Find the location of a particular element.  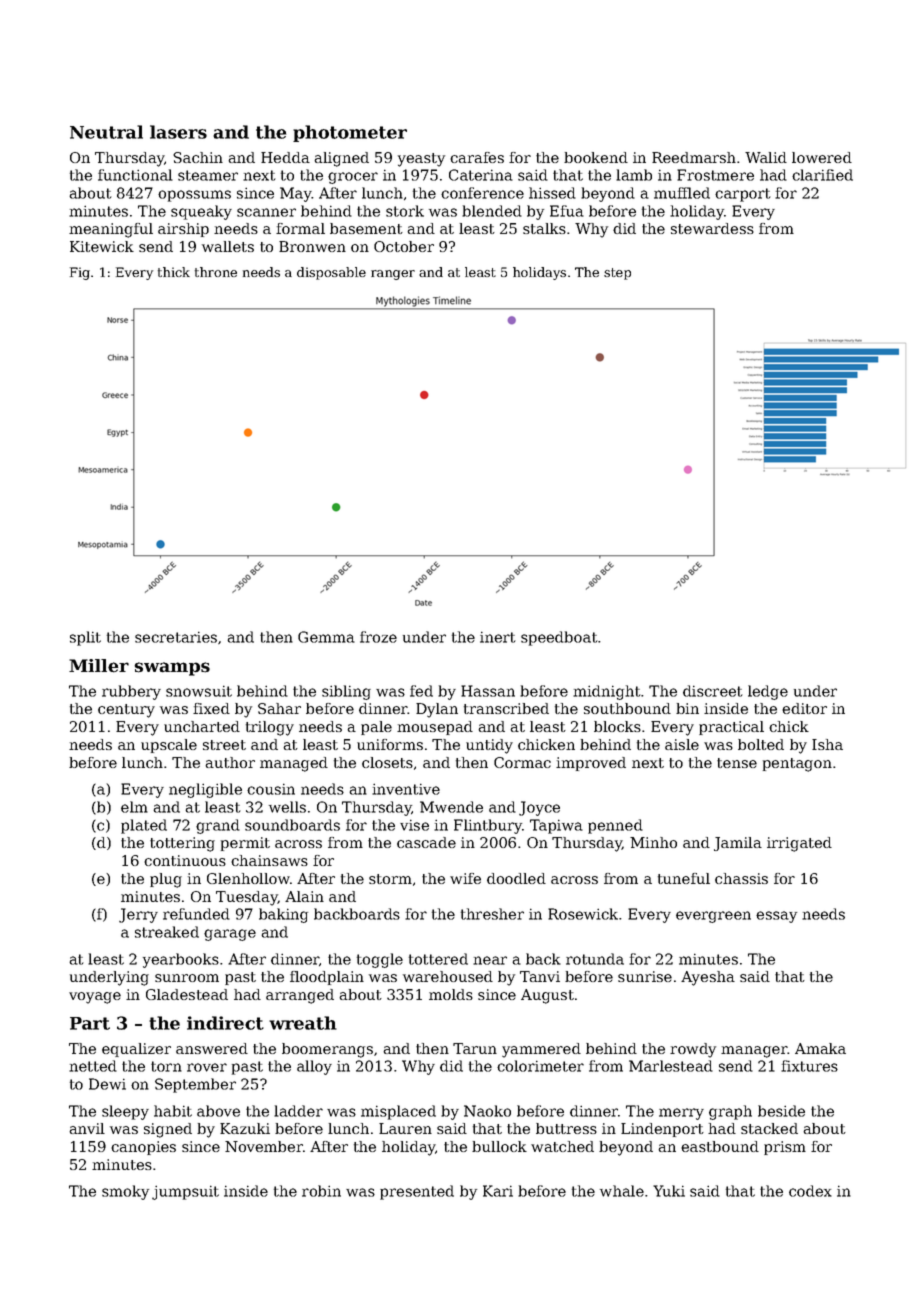

jumpsuit is located at coordinates (185, 1192).
